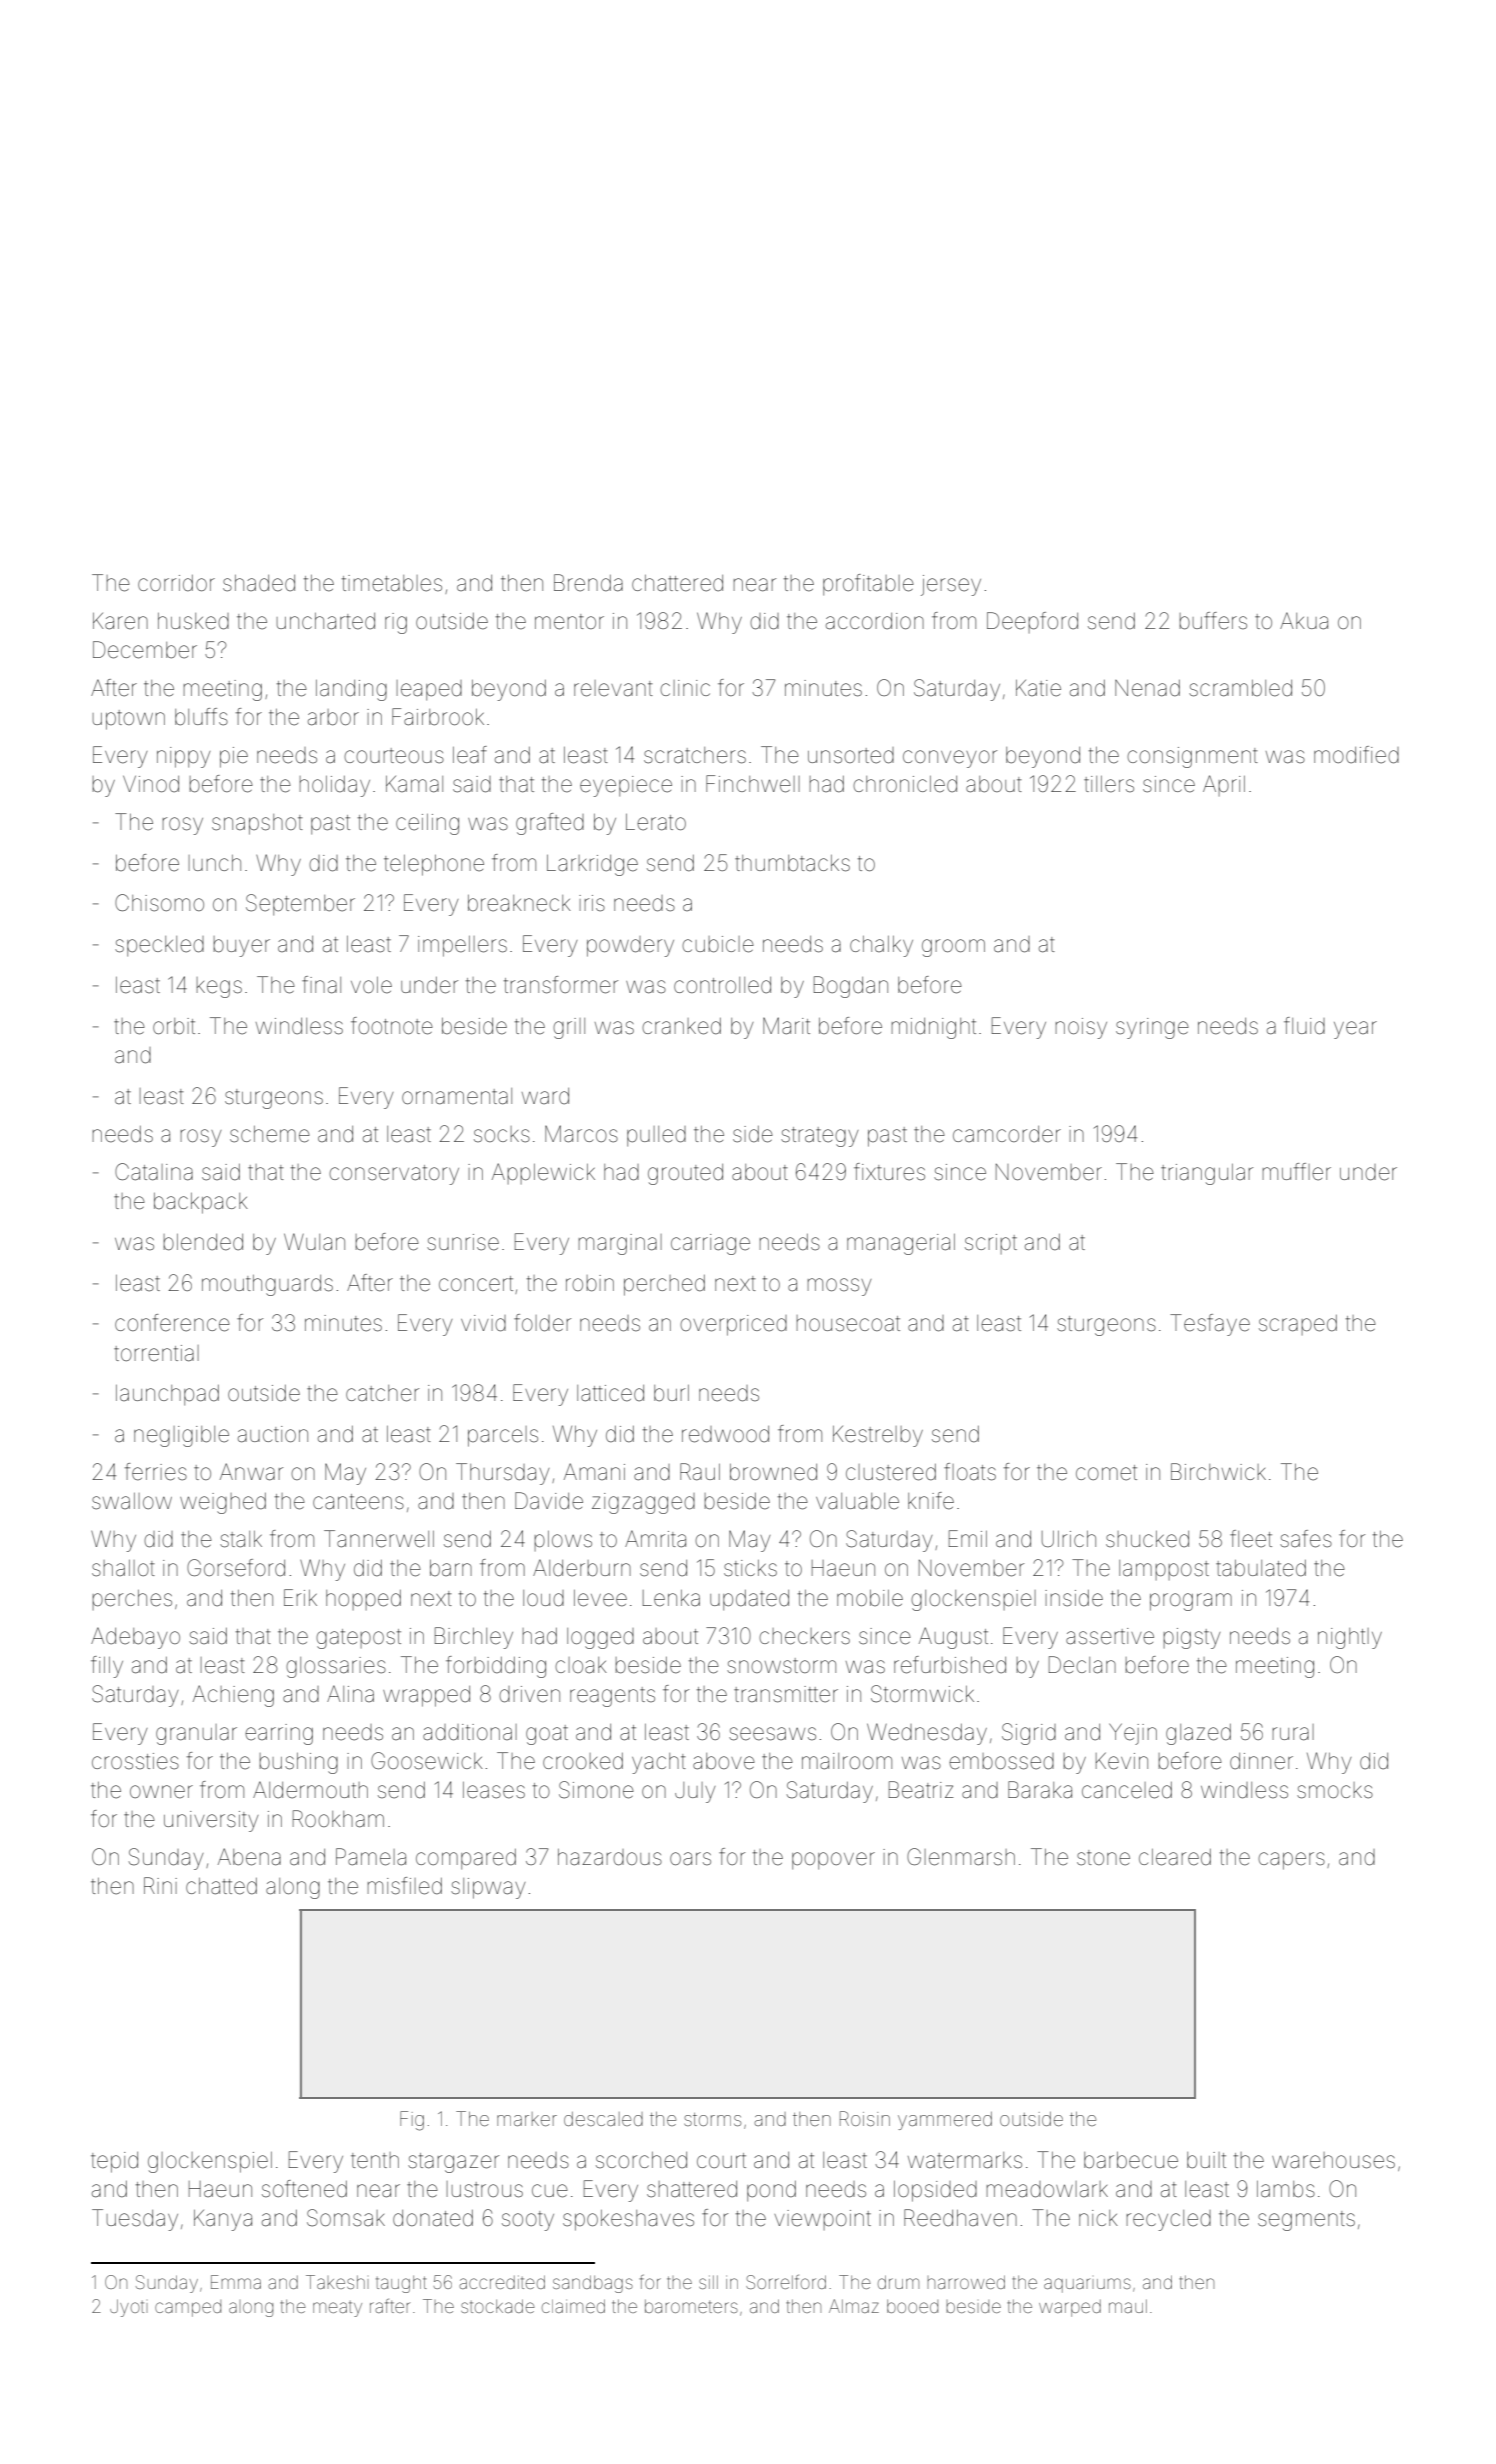  I want to click on scheme, so click(270, 1134).
